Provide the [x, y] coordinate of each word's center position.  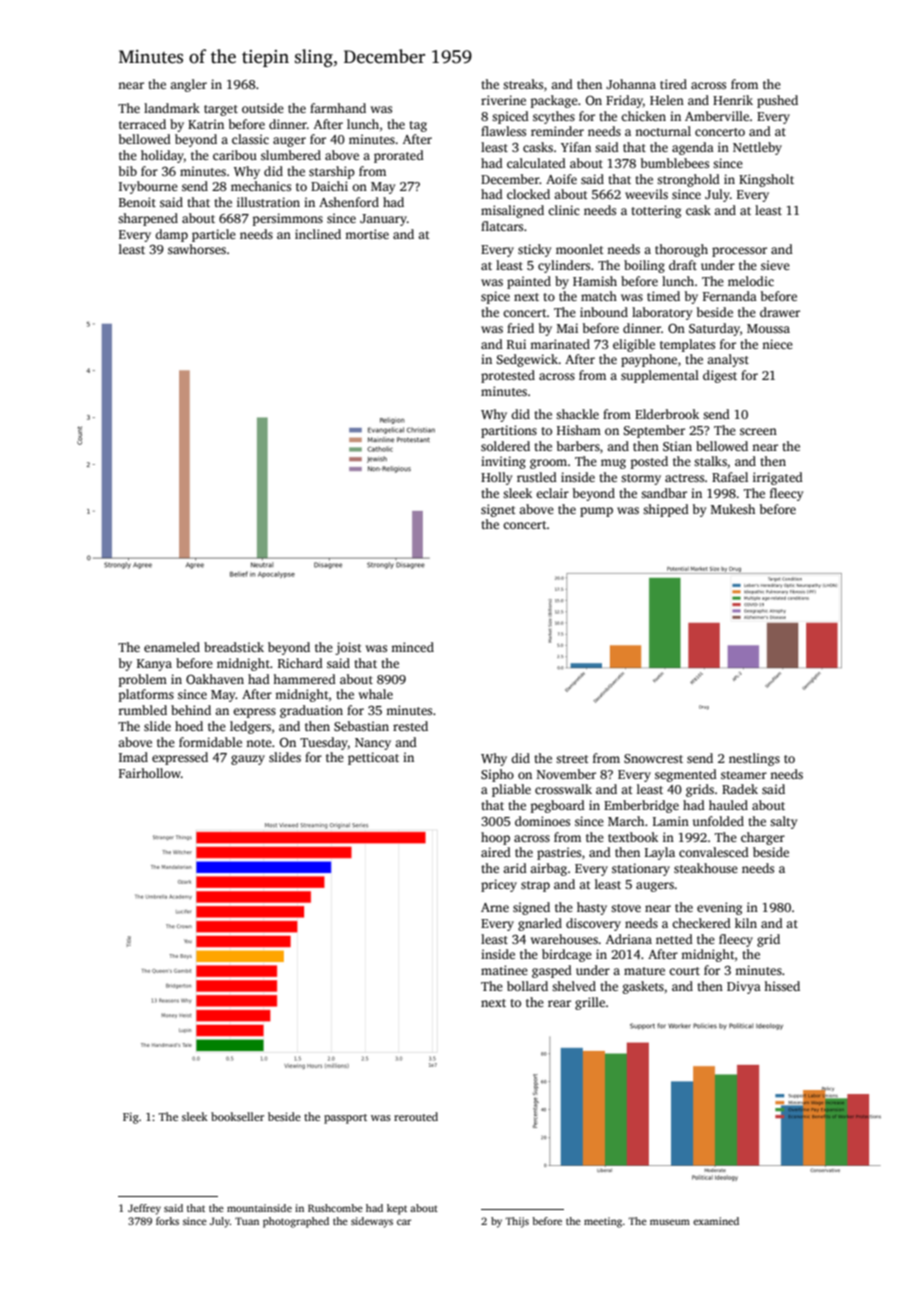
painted [529, 282]
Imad [133, 757]
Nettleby [757, 148]
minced [412, 647]
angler [188, 85]
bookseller [237, 1116]
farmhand [338, 108]
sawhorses [197, 249]
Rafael [730, 477]
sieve [775, 265]
